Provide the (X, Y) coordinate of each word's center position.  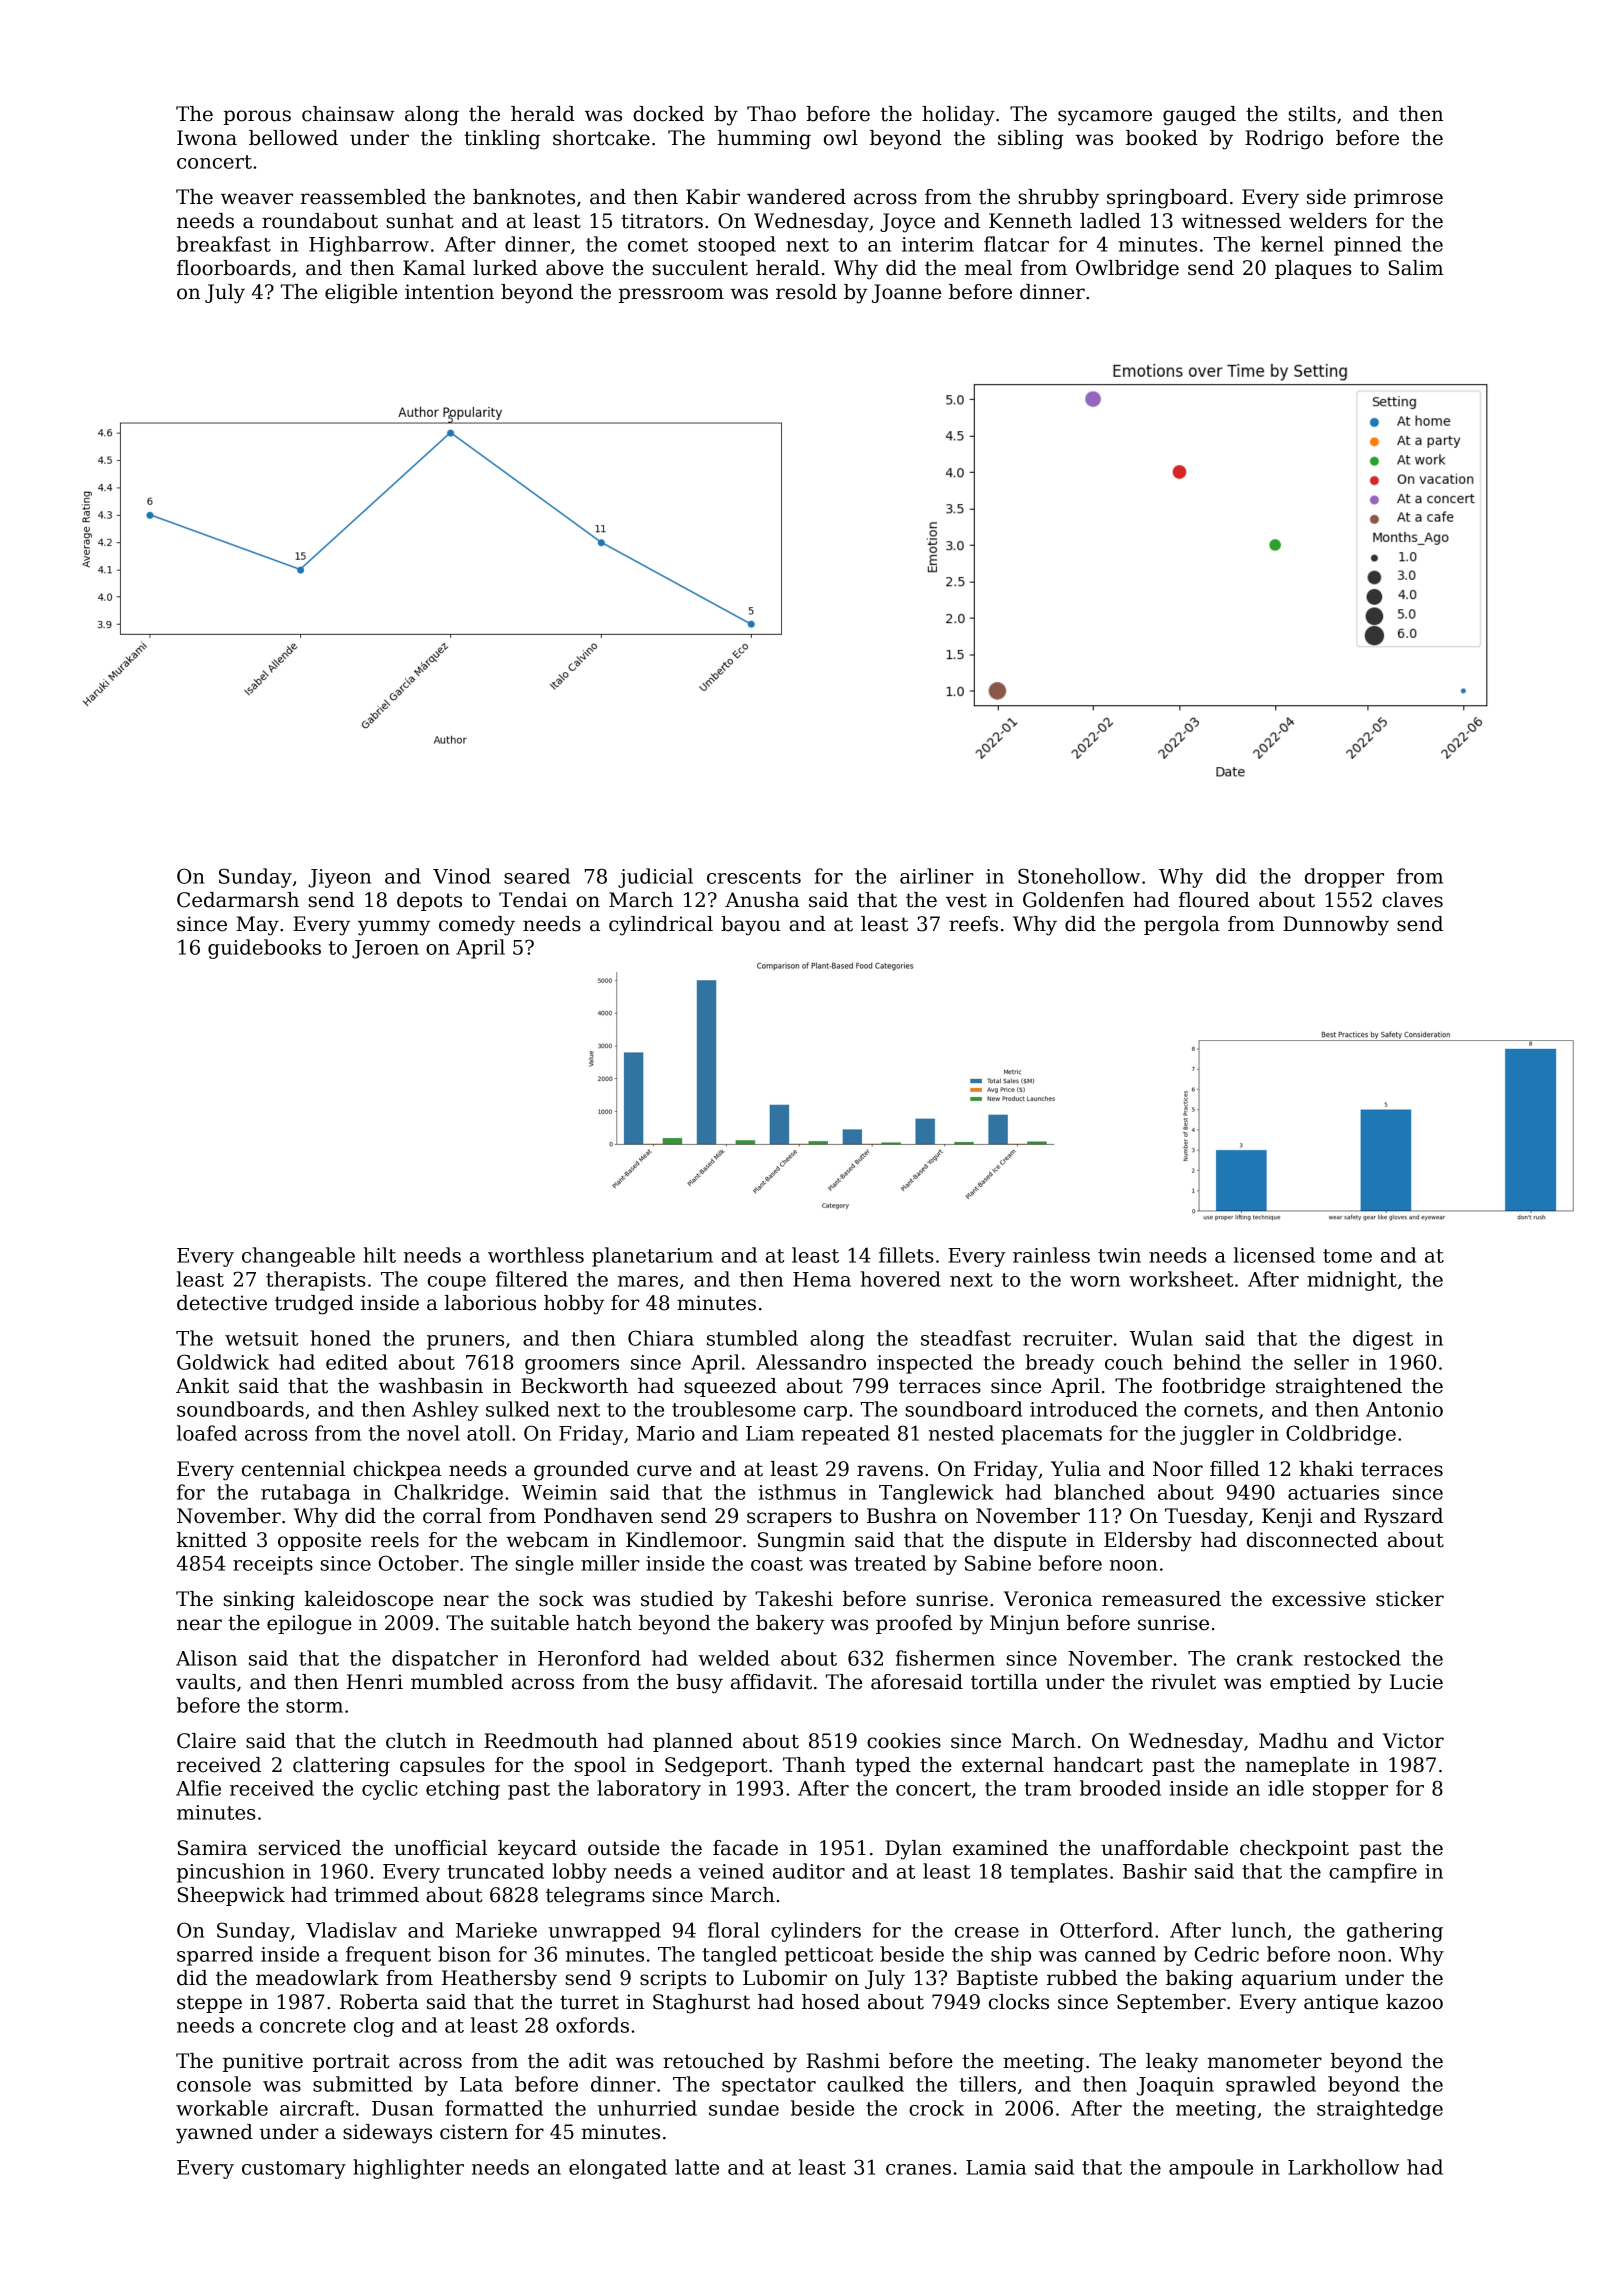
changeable (298, 1257)
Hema (822, 1279)
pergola (1182, 926)
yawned (214, 2134)
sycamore (1105, 118)
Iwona (207, 138)
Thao (771, 114)
